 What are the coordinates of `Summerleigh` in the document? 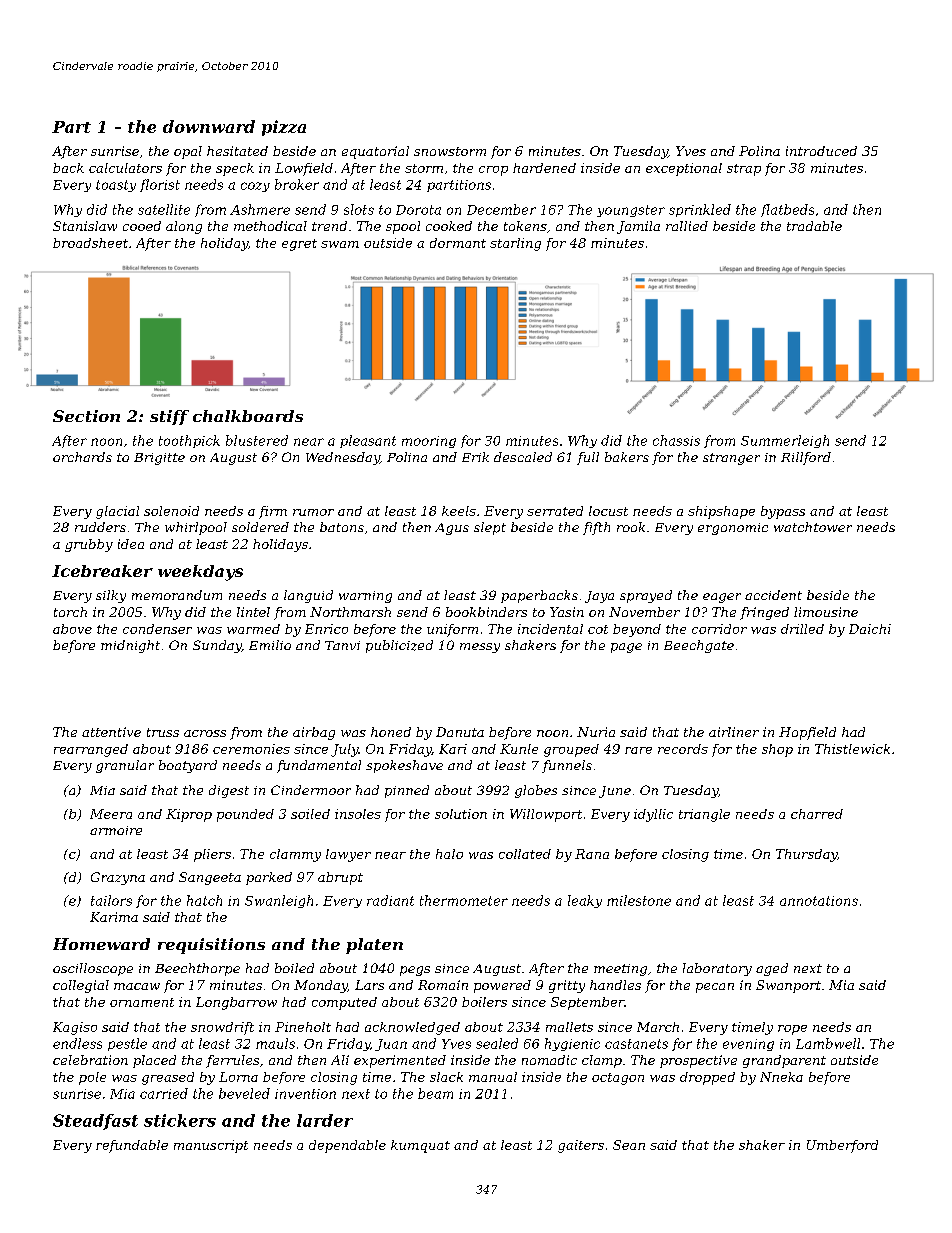 It's located at (785, 441).
